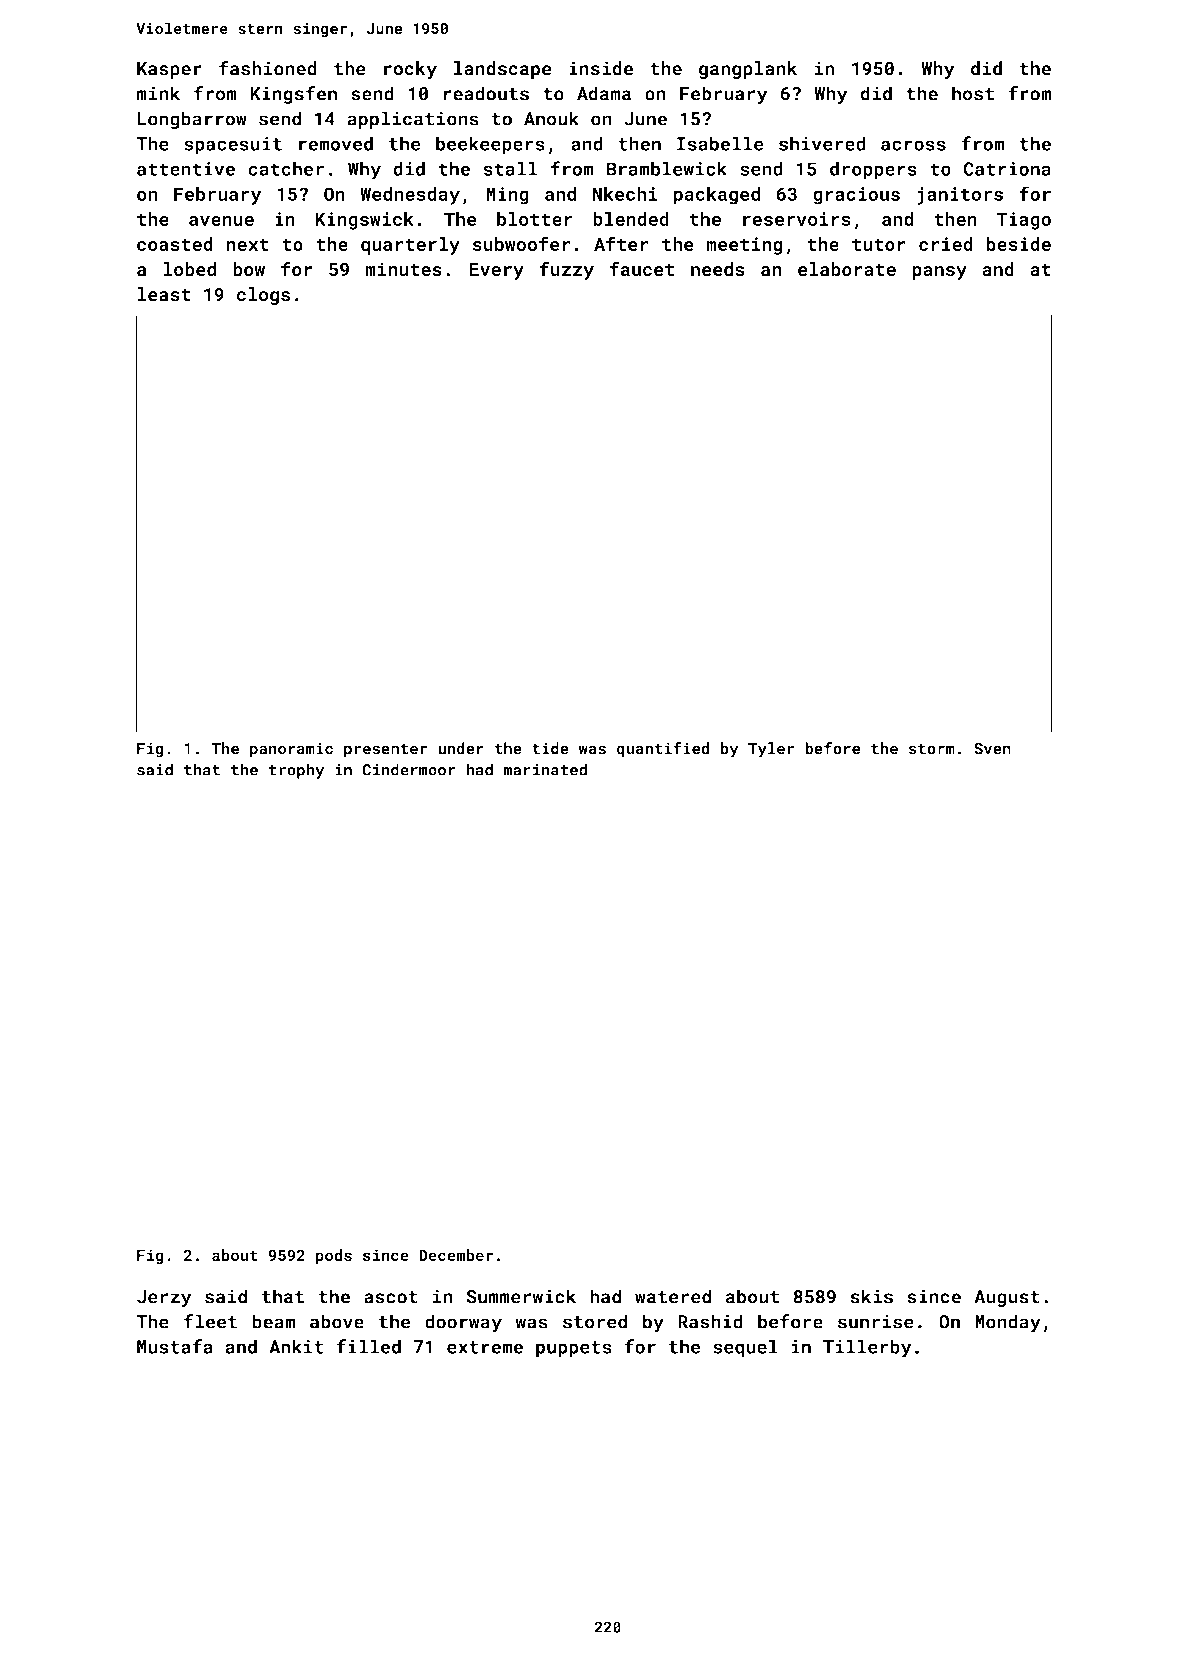 This image has height=1680, width=1188. I want to click on quantified, so click(663, 750).
